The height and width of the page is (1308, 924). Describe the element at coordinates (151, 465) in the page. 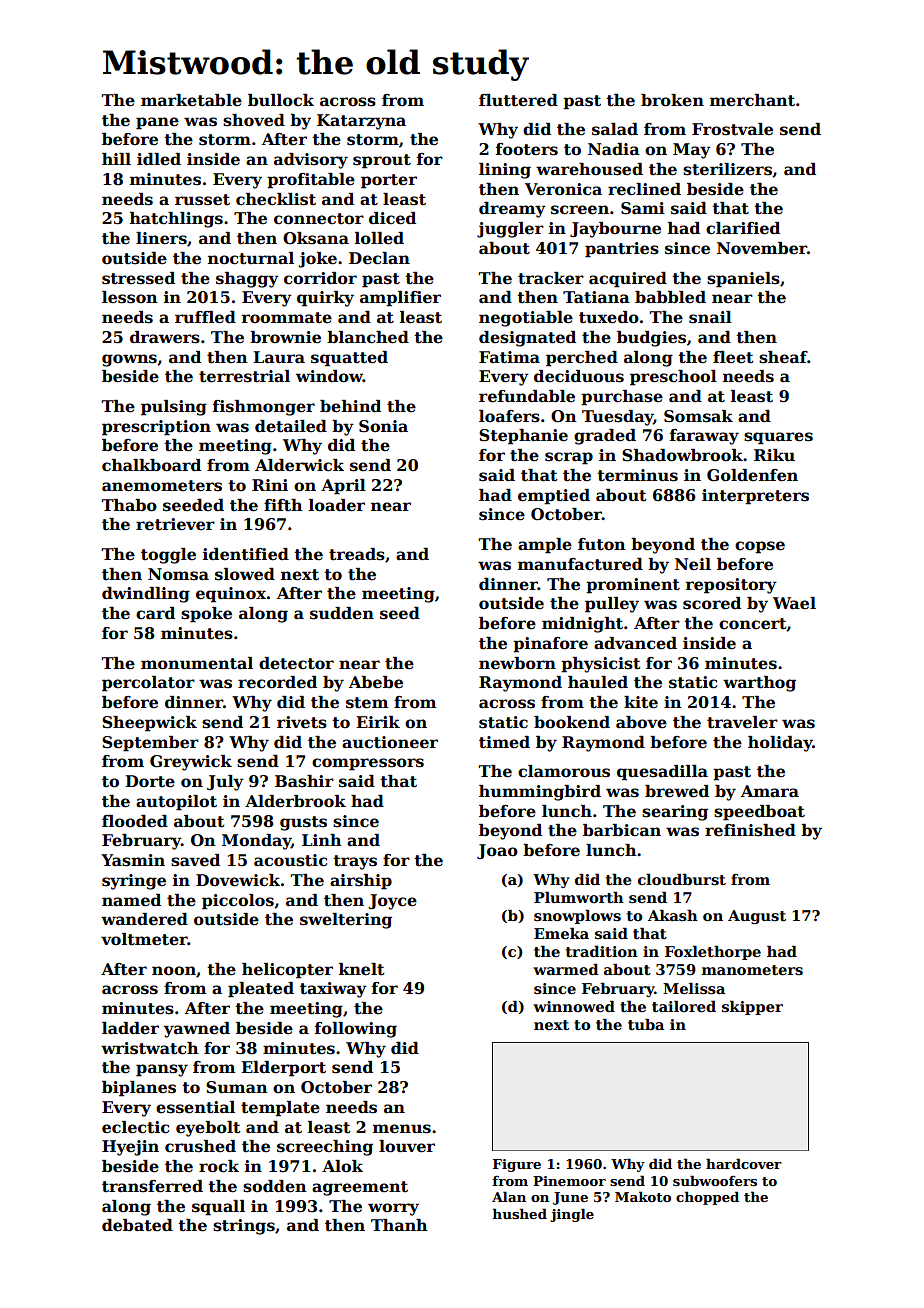

I see `chalkboard` at that location.
